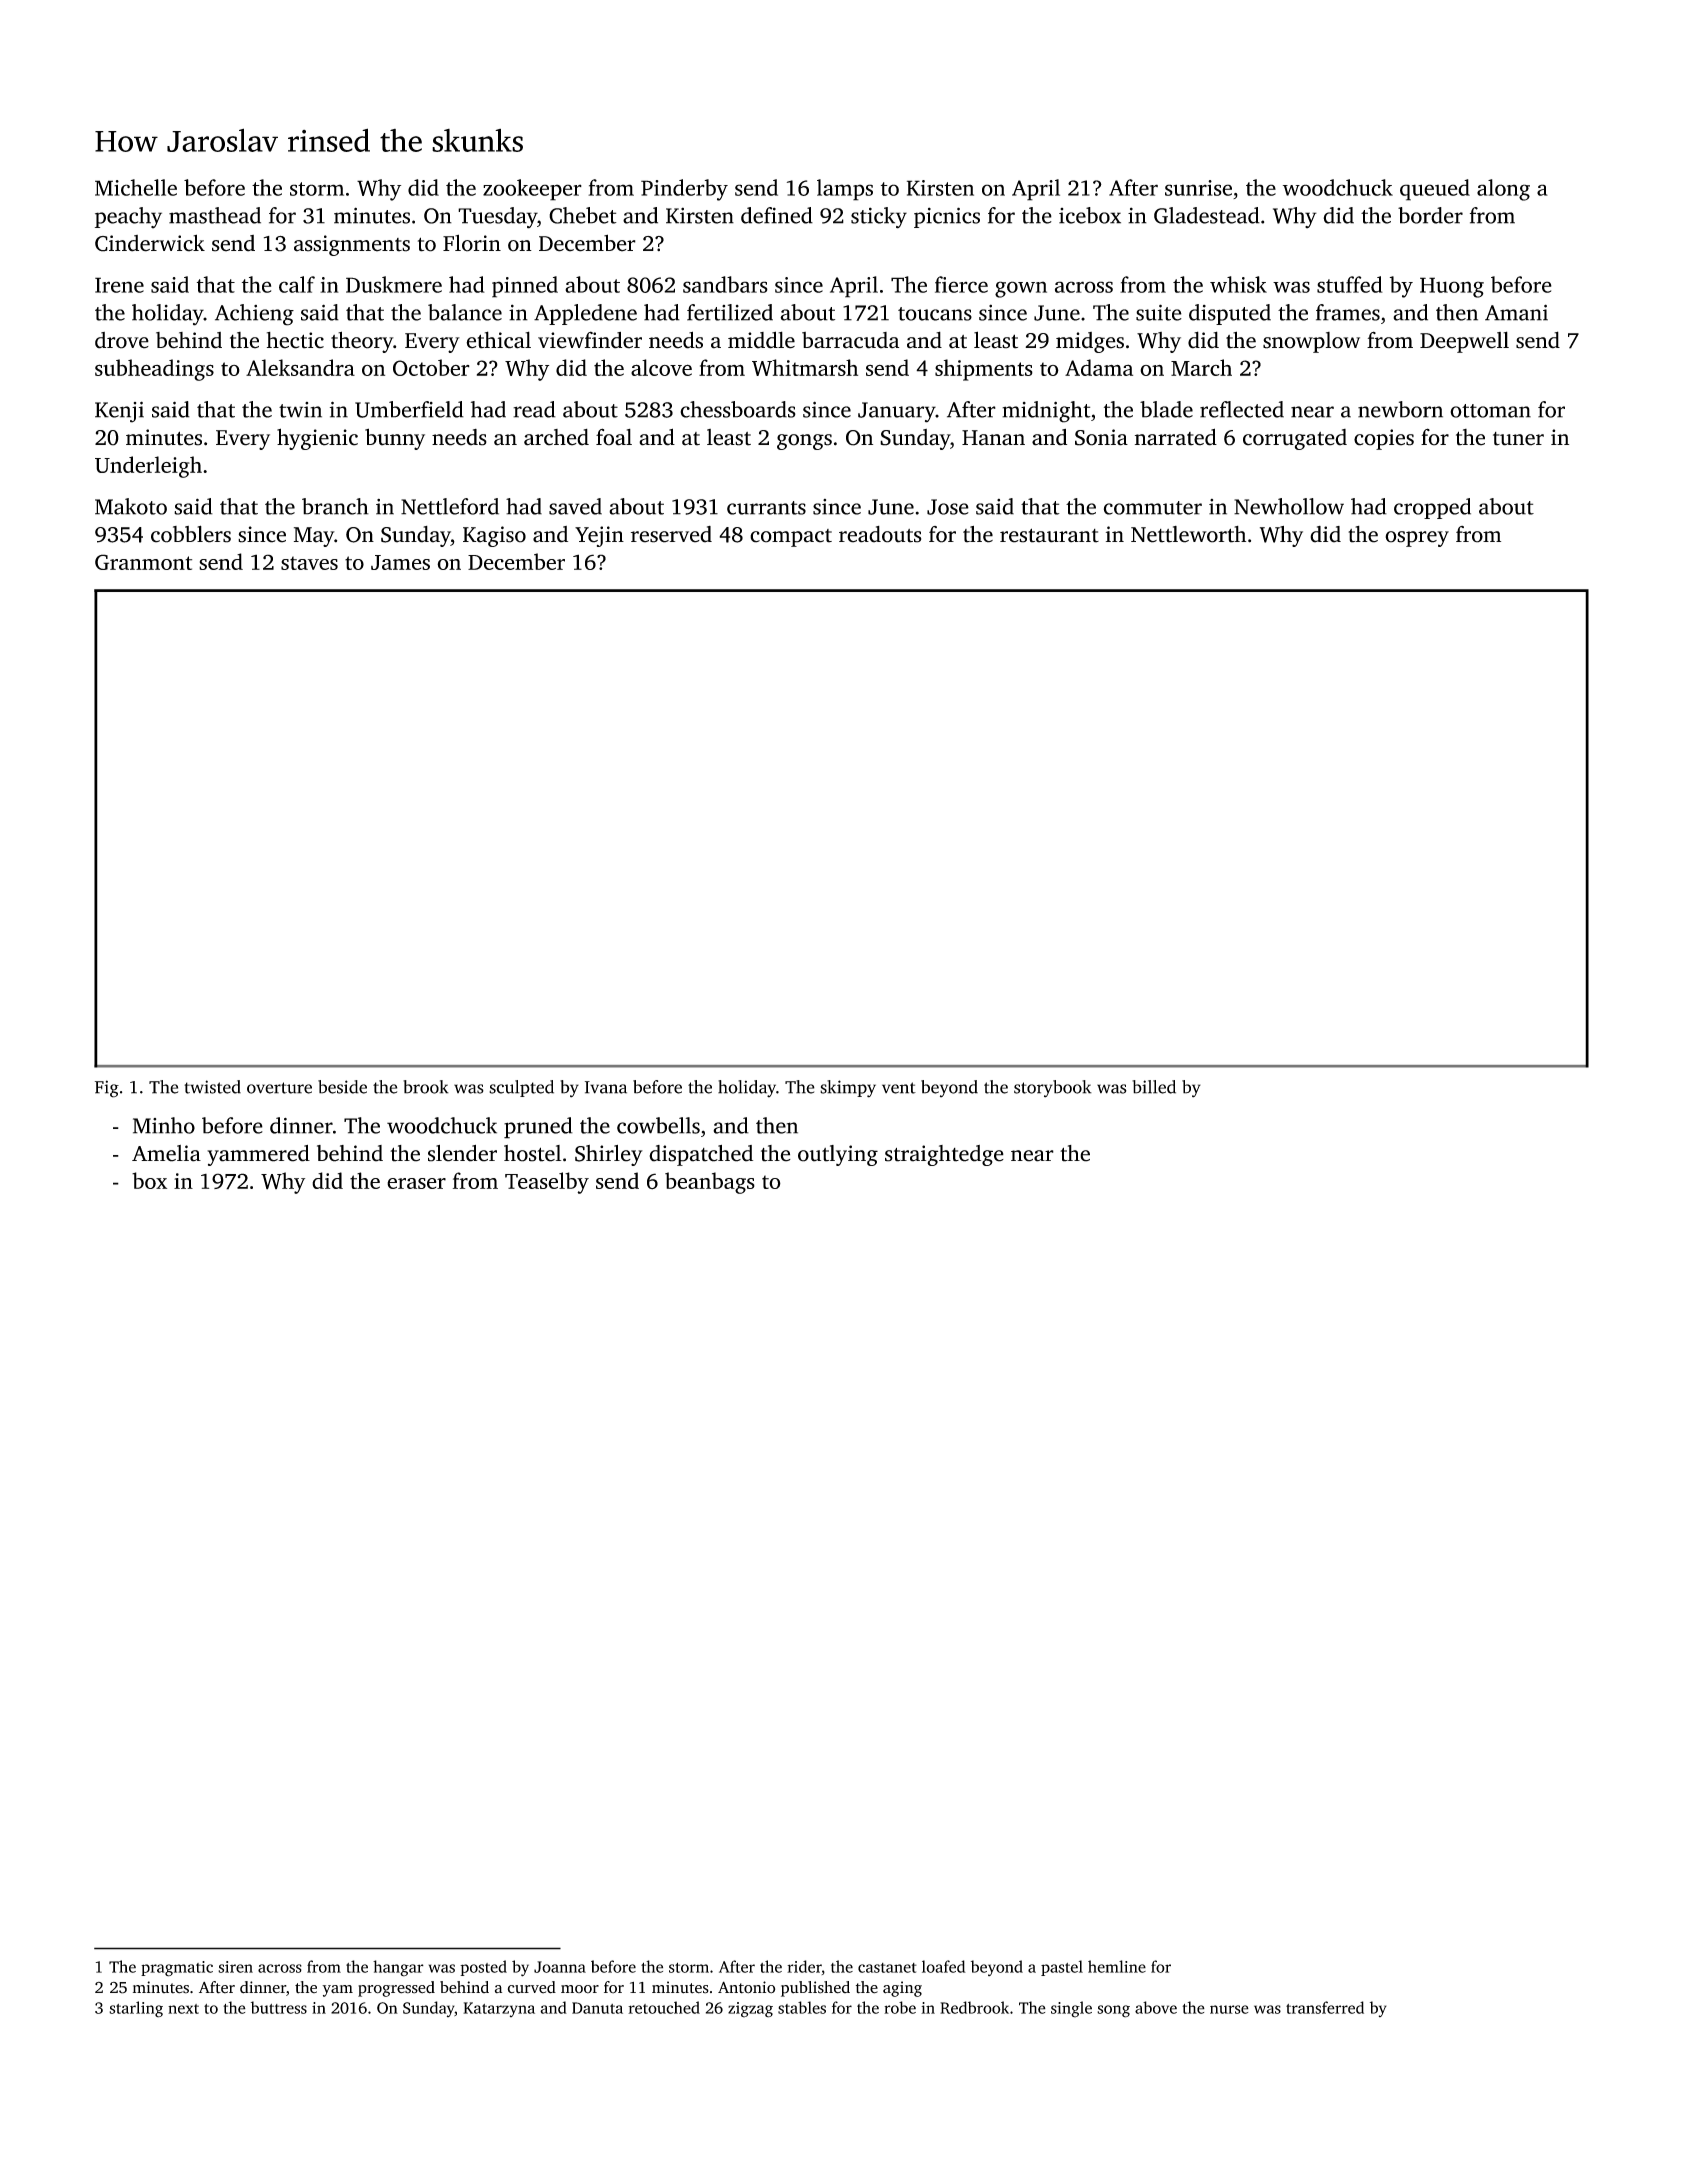 The width and height of the screenshot is (1683, 2178). I want to click on restaurant, so click(1049, 535).
